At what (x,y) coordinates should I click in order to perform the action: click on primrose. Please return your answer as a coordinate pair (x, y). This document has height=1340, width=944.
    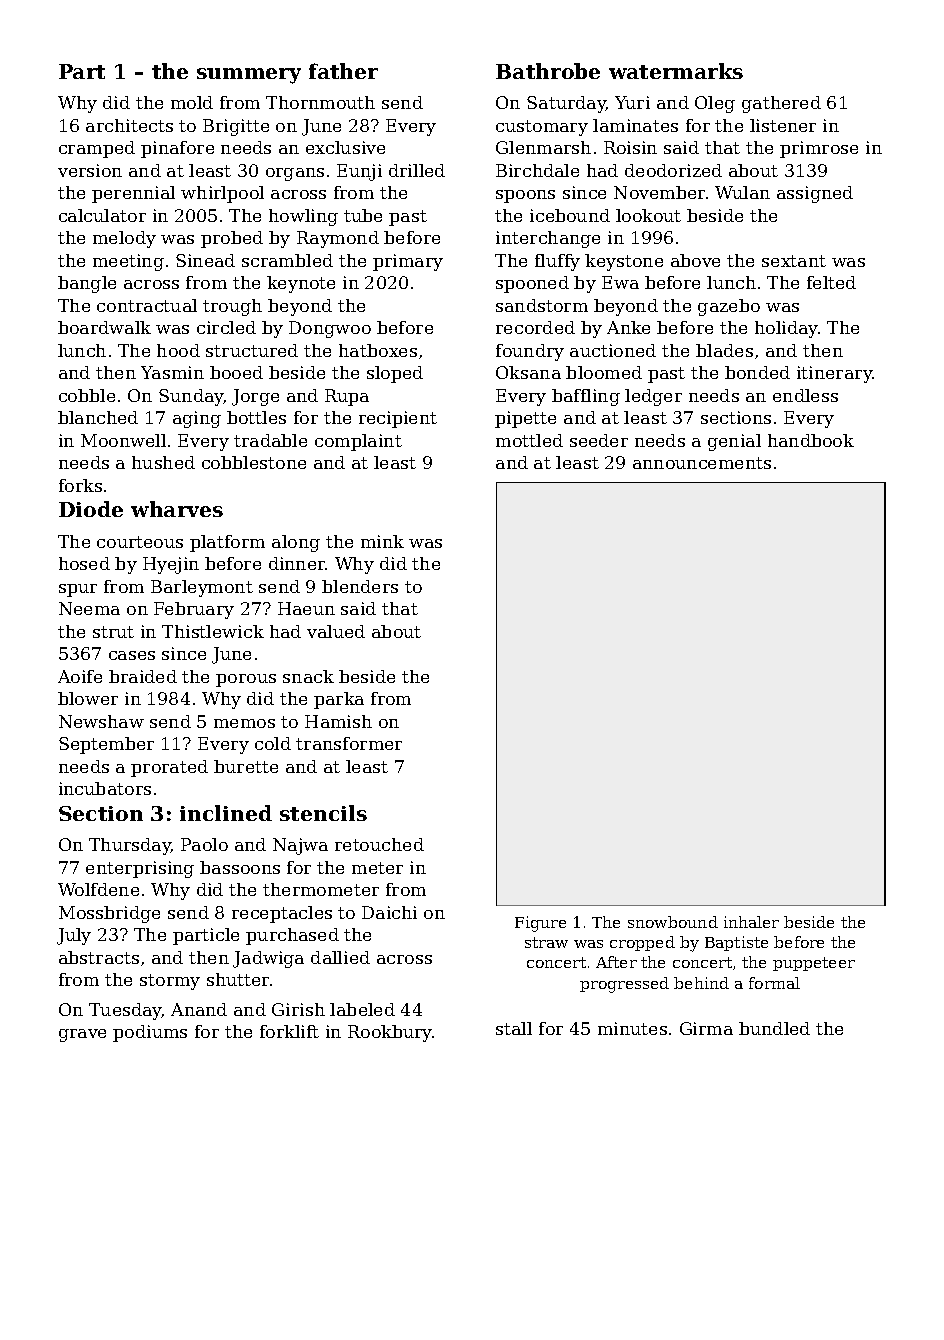
    Looking at the image, I should click on (819, 149).
